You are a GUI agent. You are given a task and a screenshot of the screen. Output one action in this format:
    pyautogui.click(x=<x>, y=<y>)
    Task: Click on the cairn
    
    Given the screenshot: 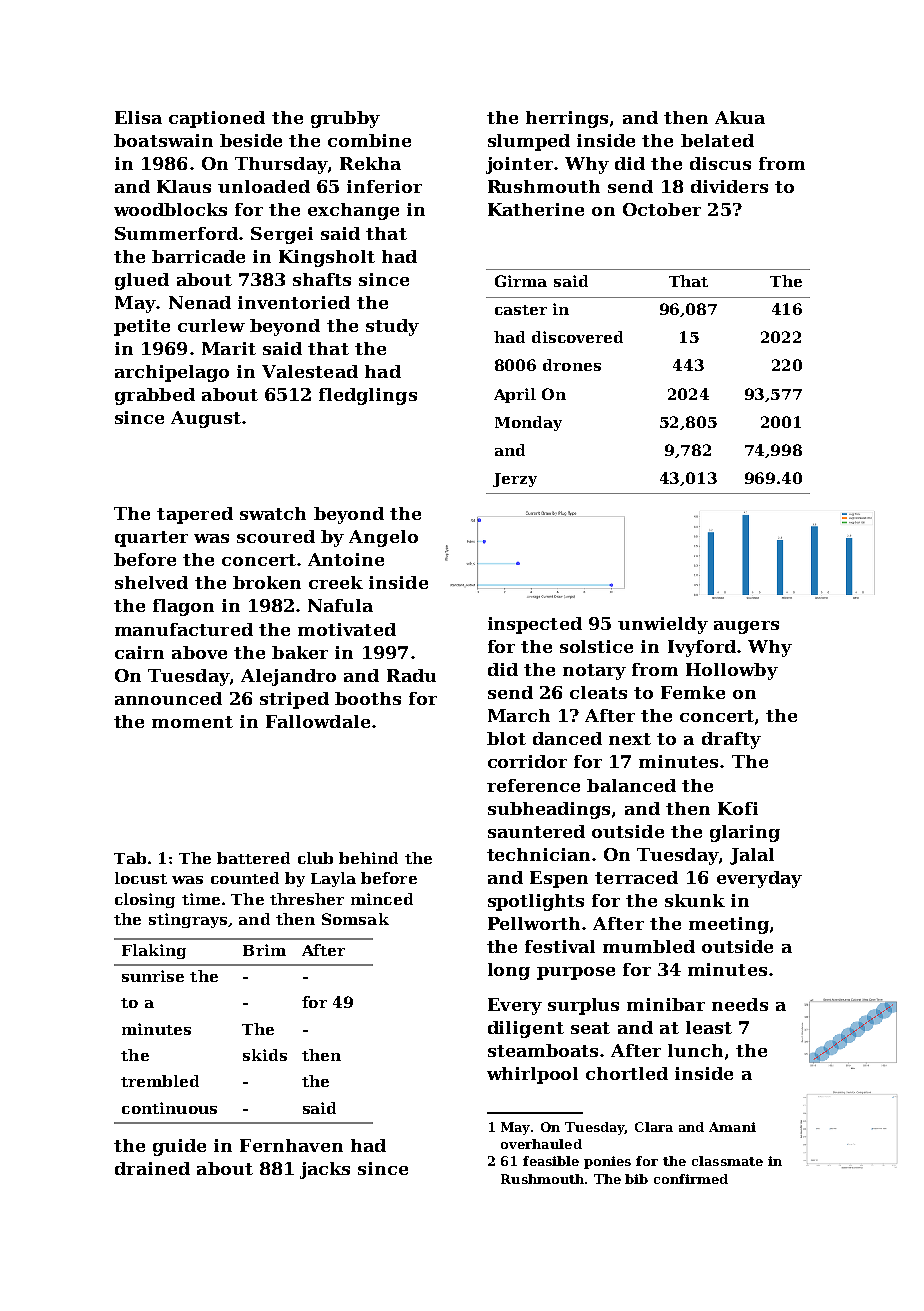 What is the action you would take?
    pyautogui.click(x=139, y=652)
